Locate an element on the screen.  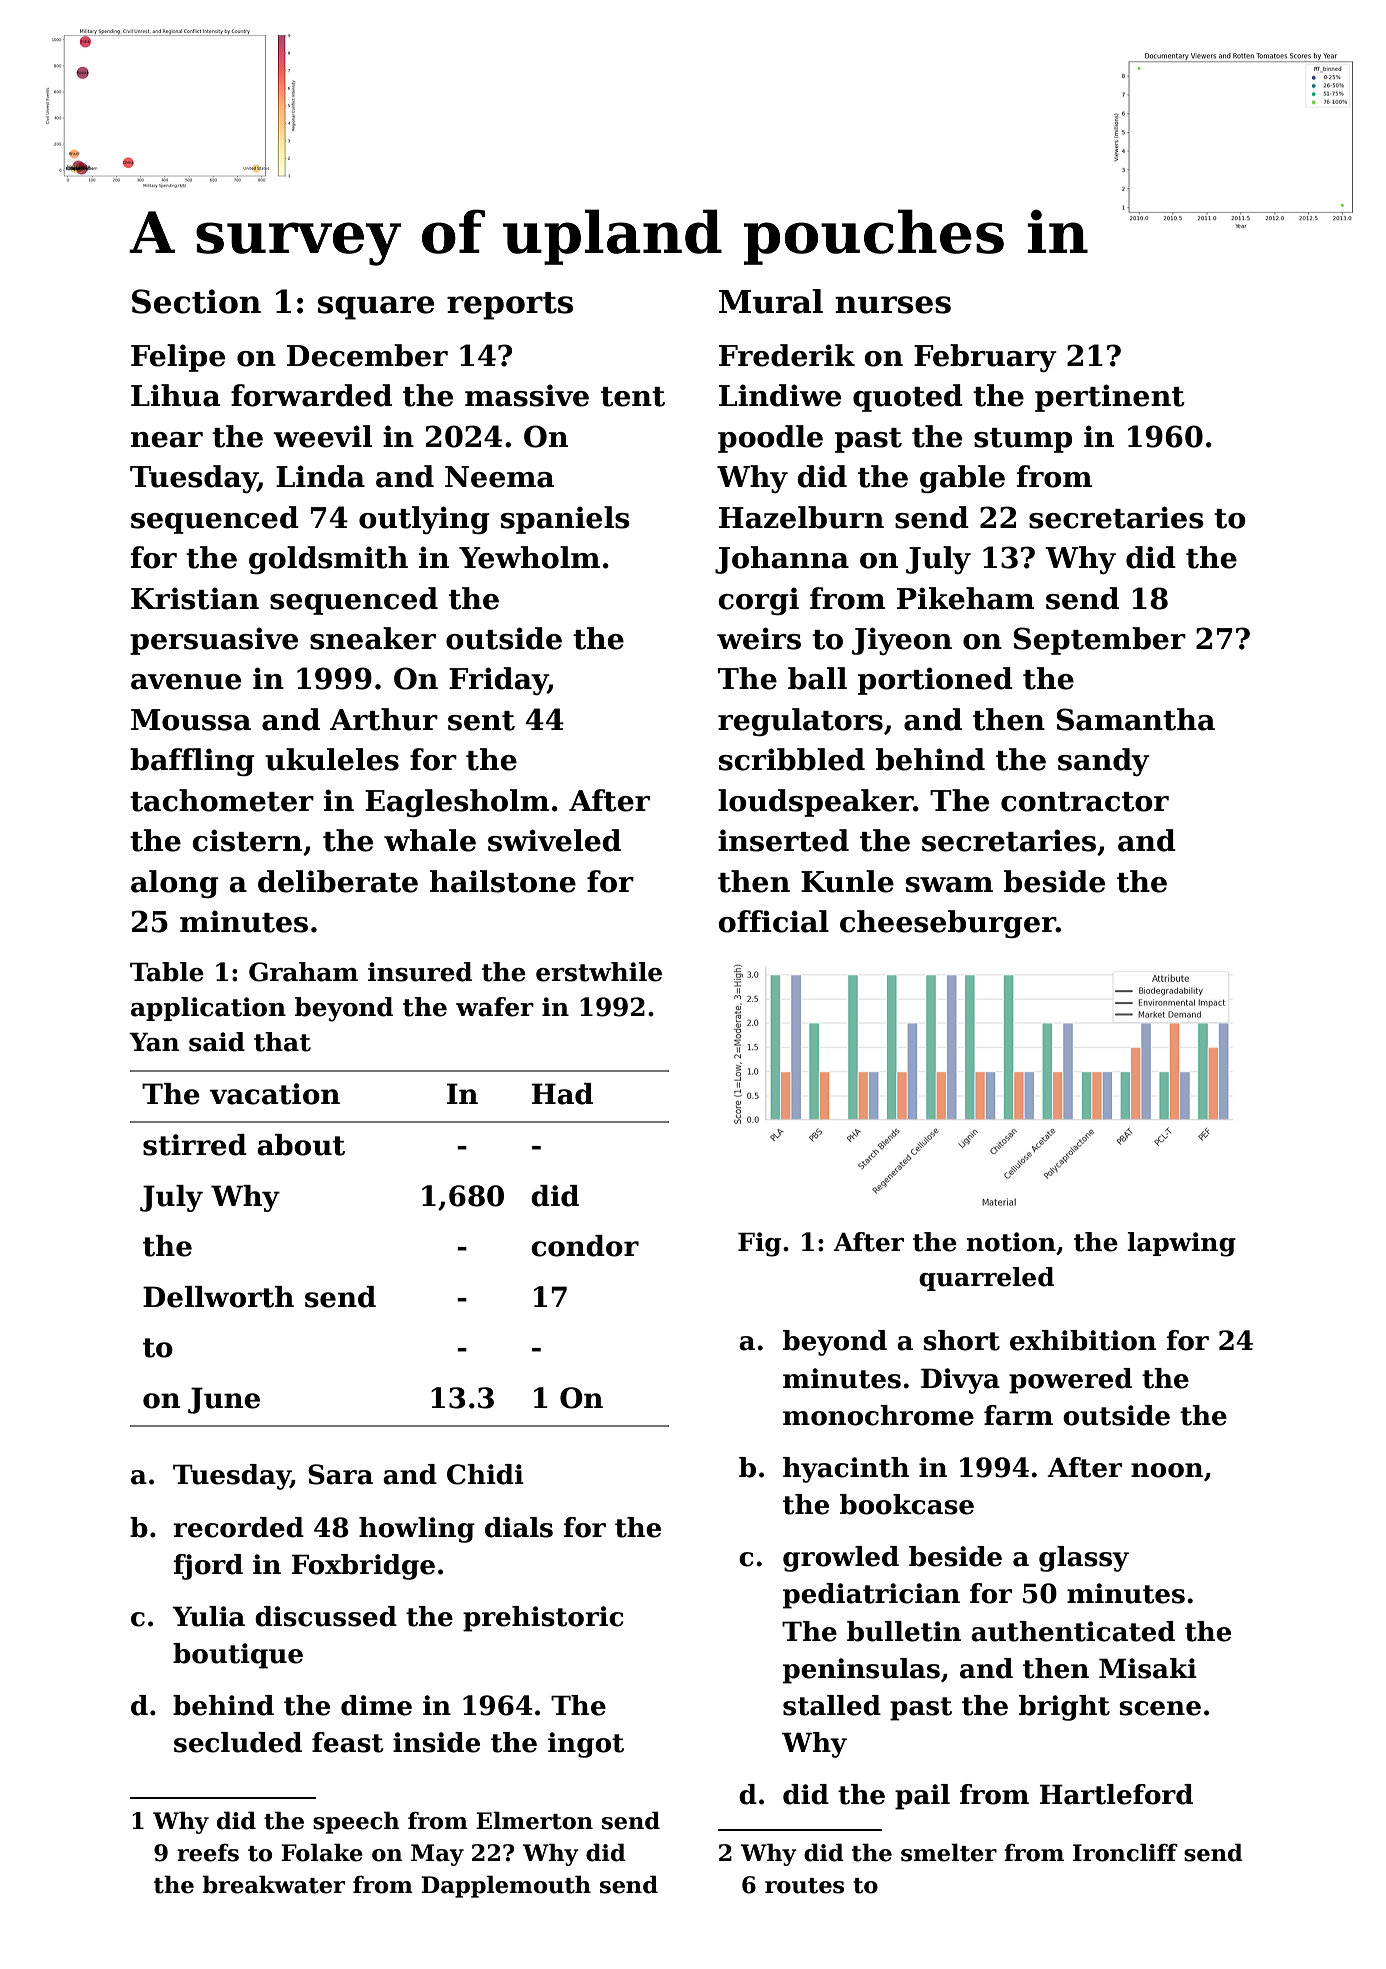
cheeseburger is located at coordinates (948, 924).
